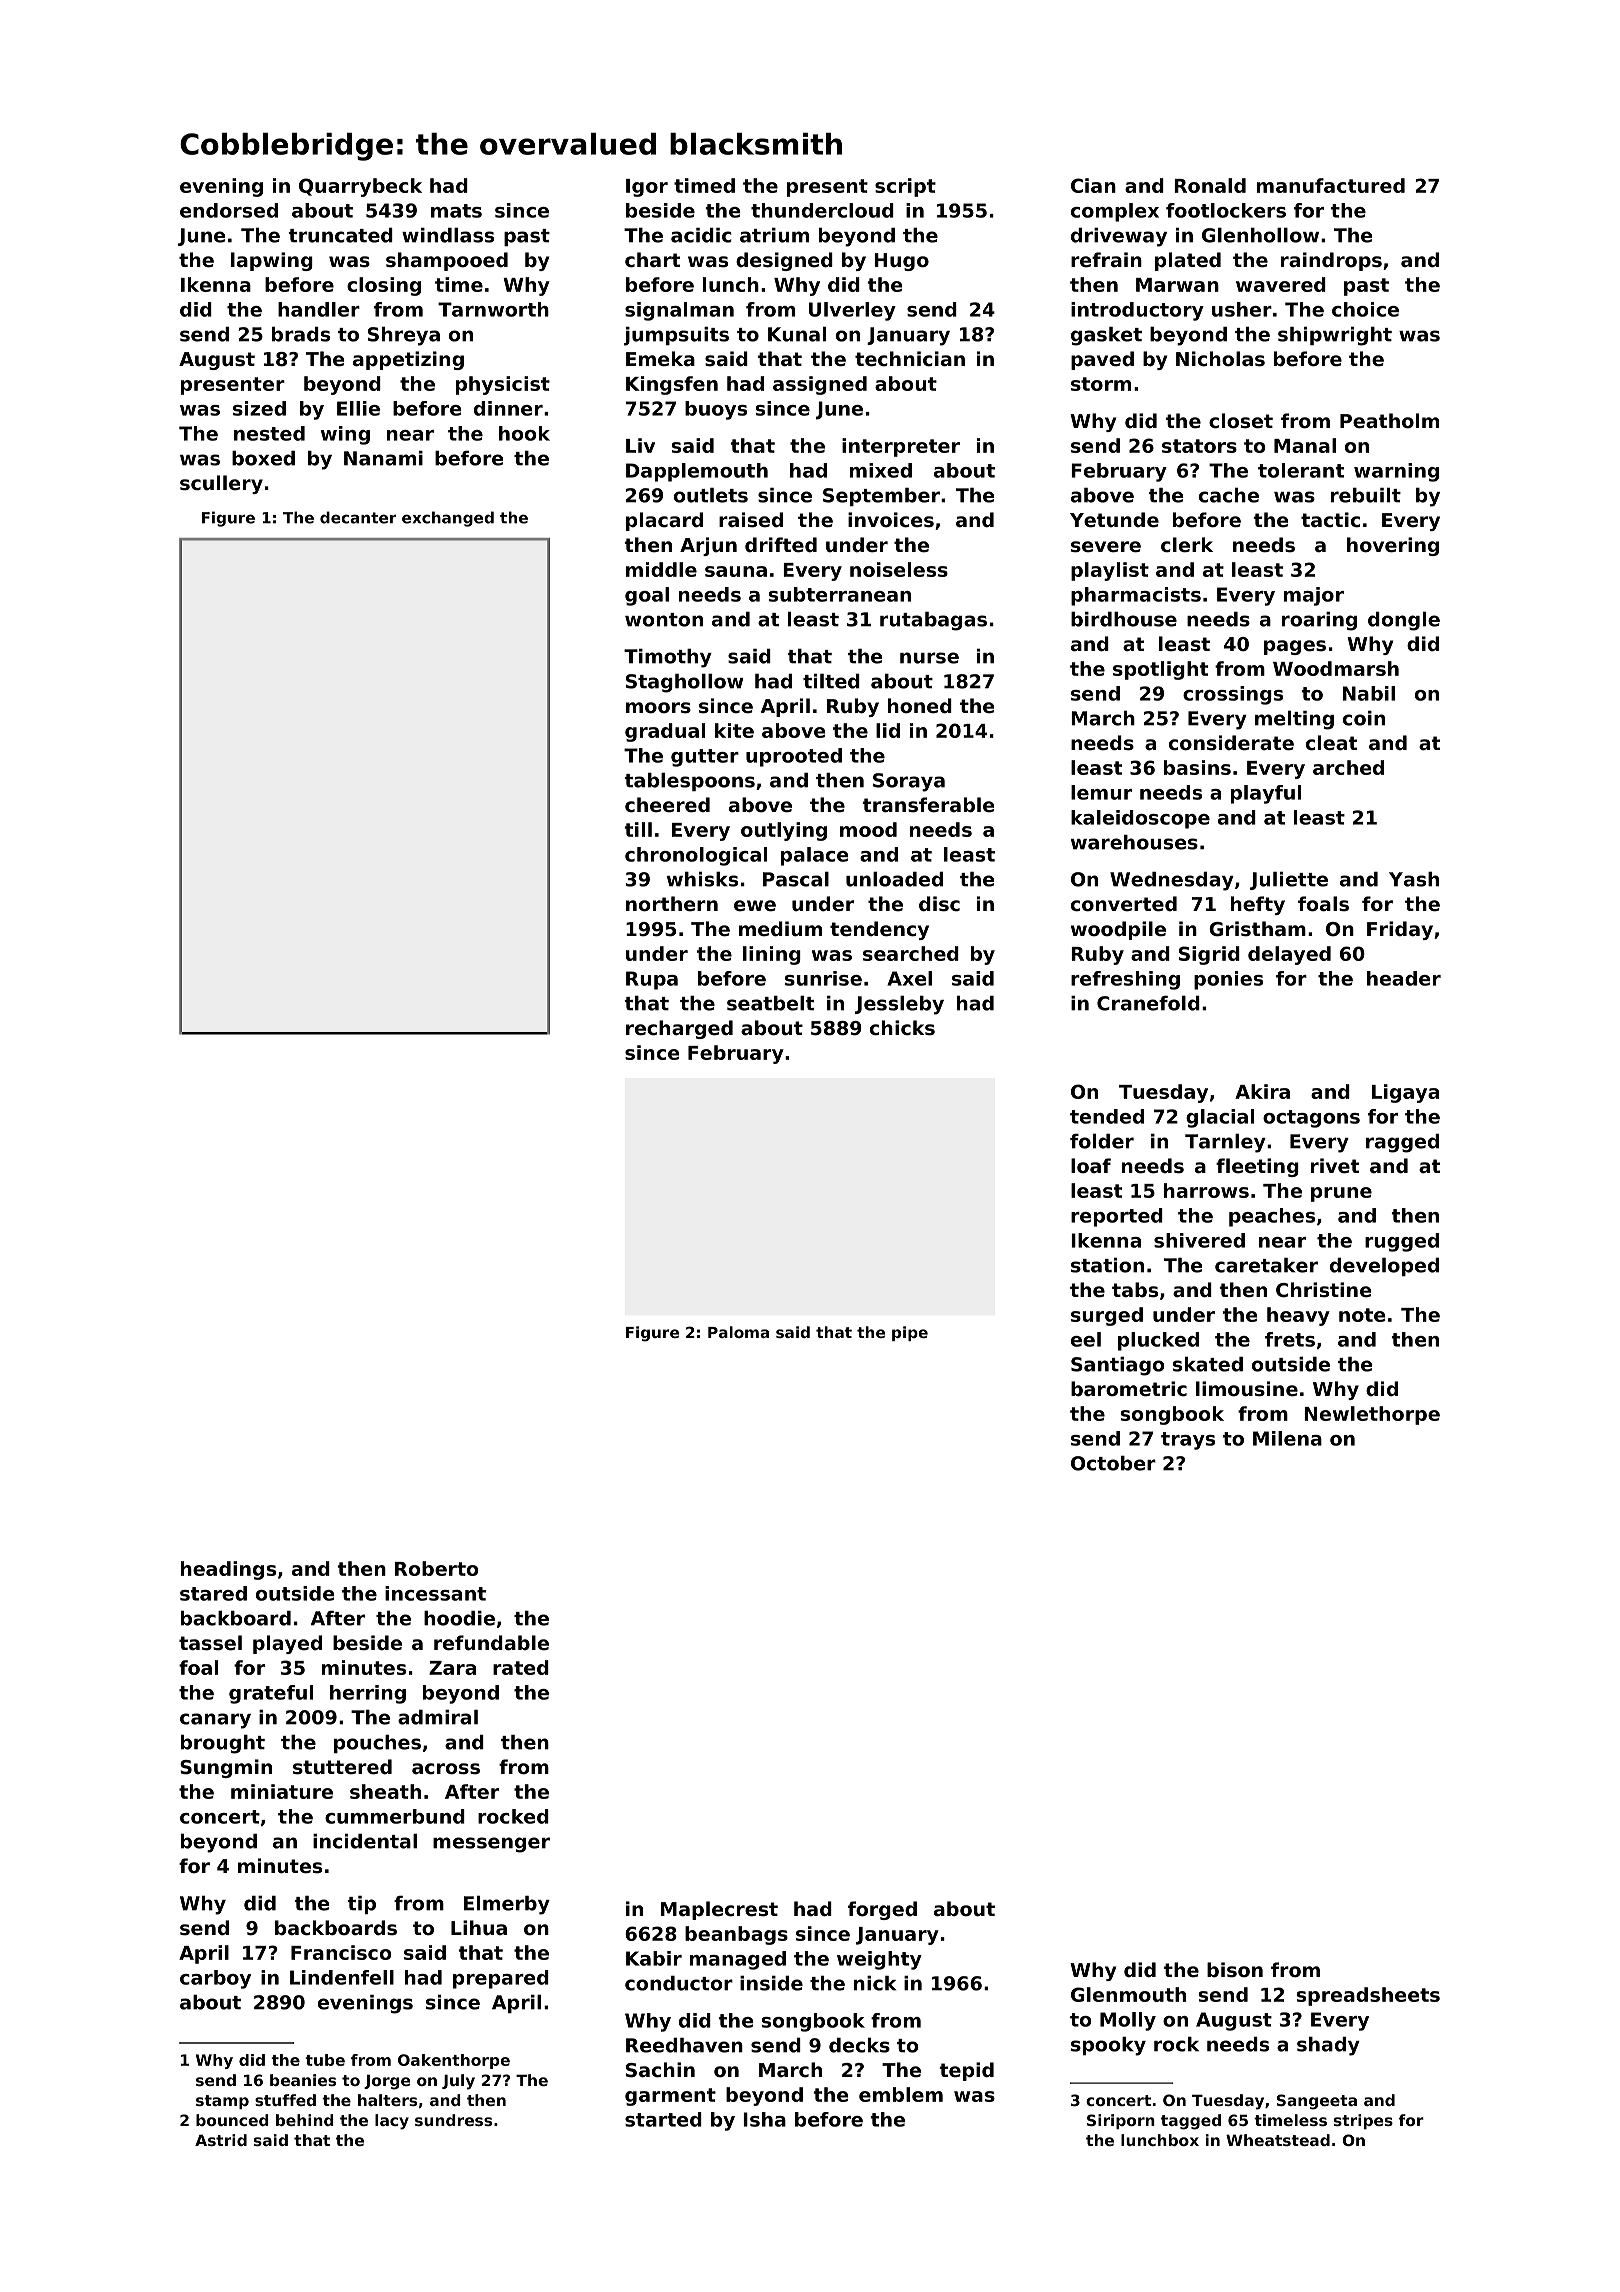  Describe the element at coordinates (1129, 1389) in the image. I see `barometric` at that location.
